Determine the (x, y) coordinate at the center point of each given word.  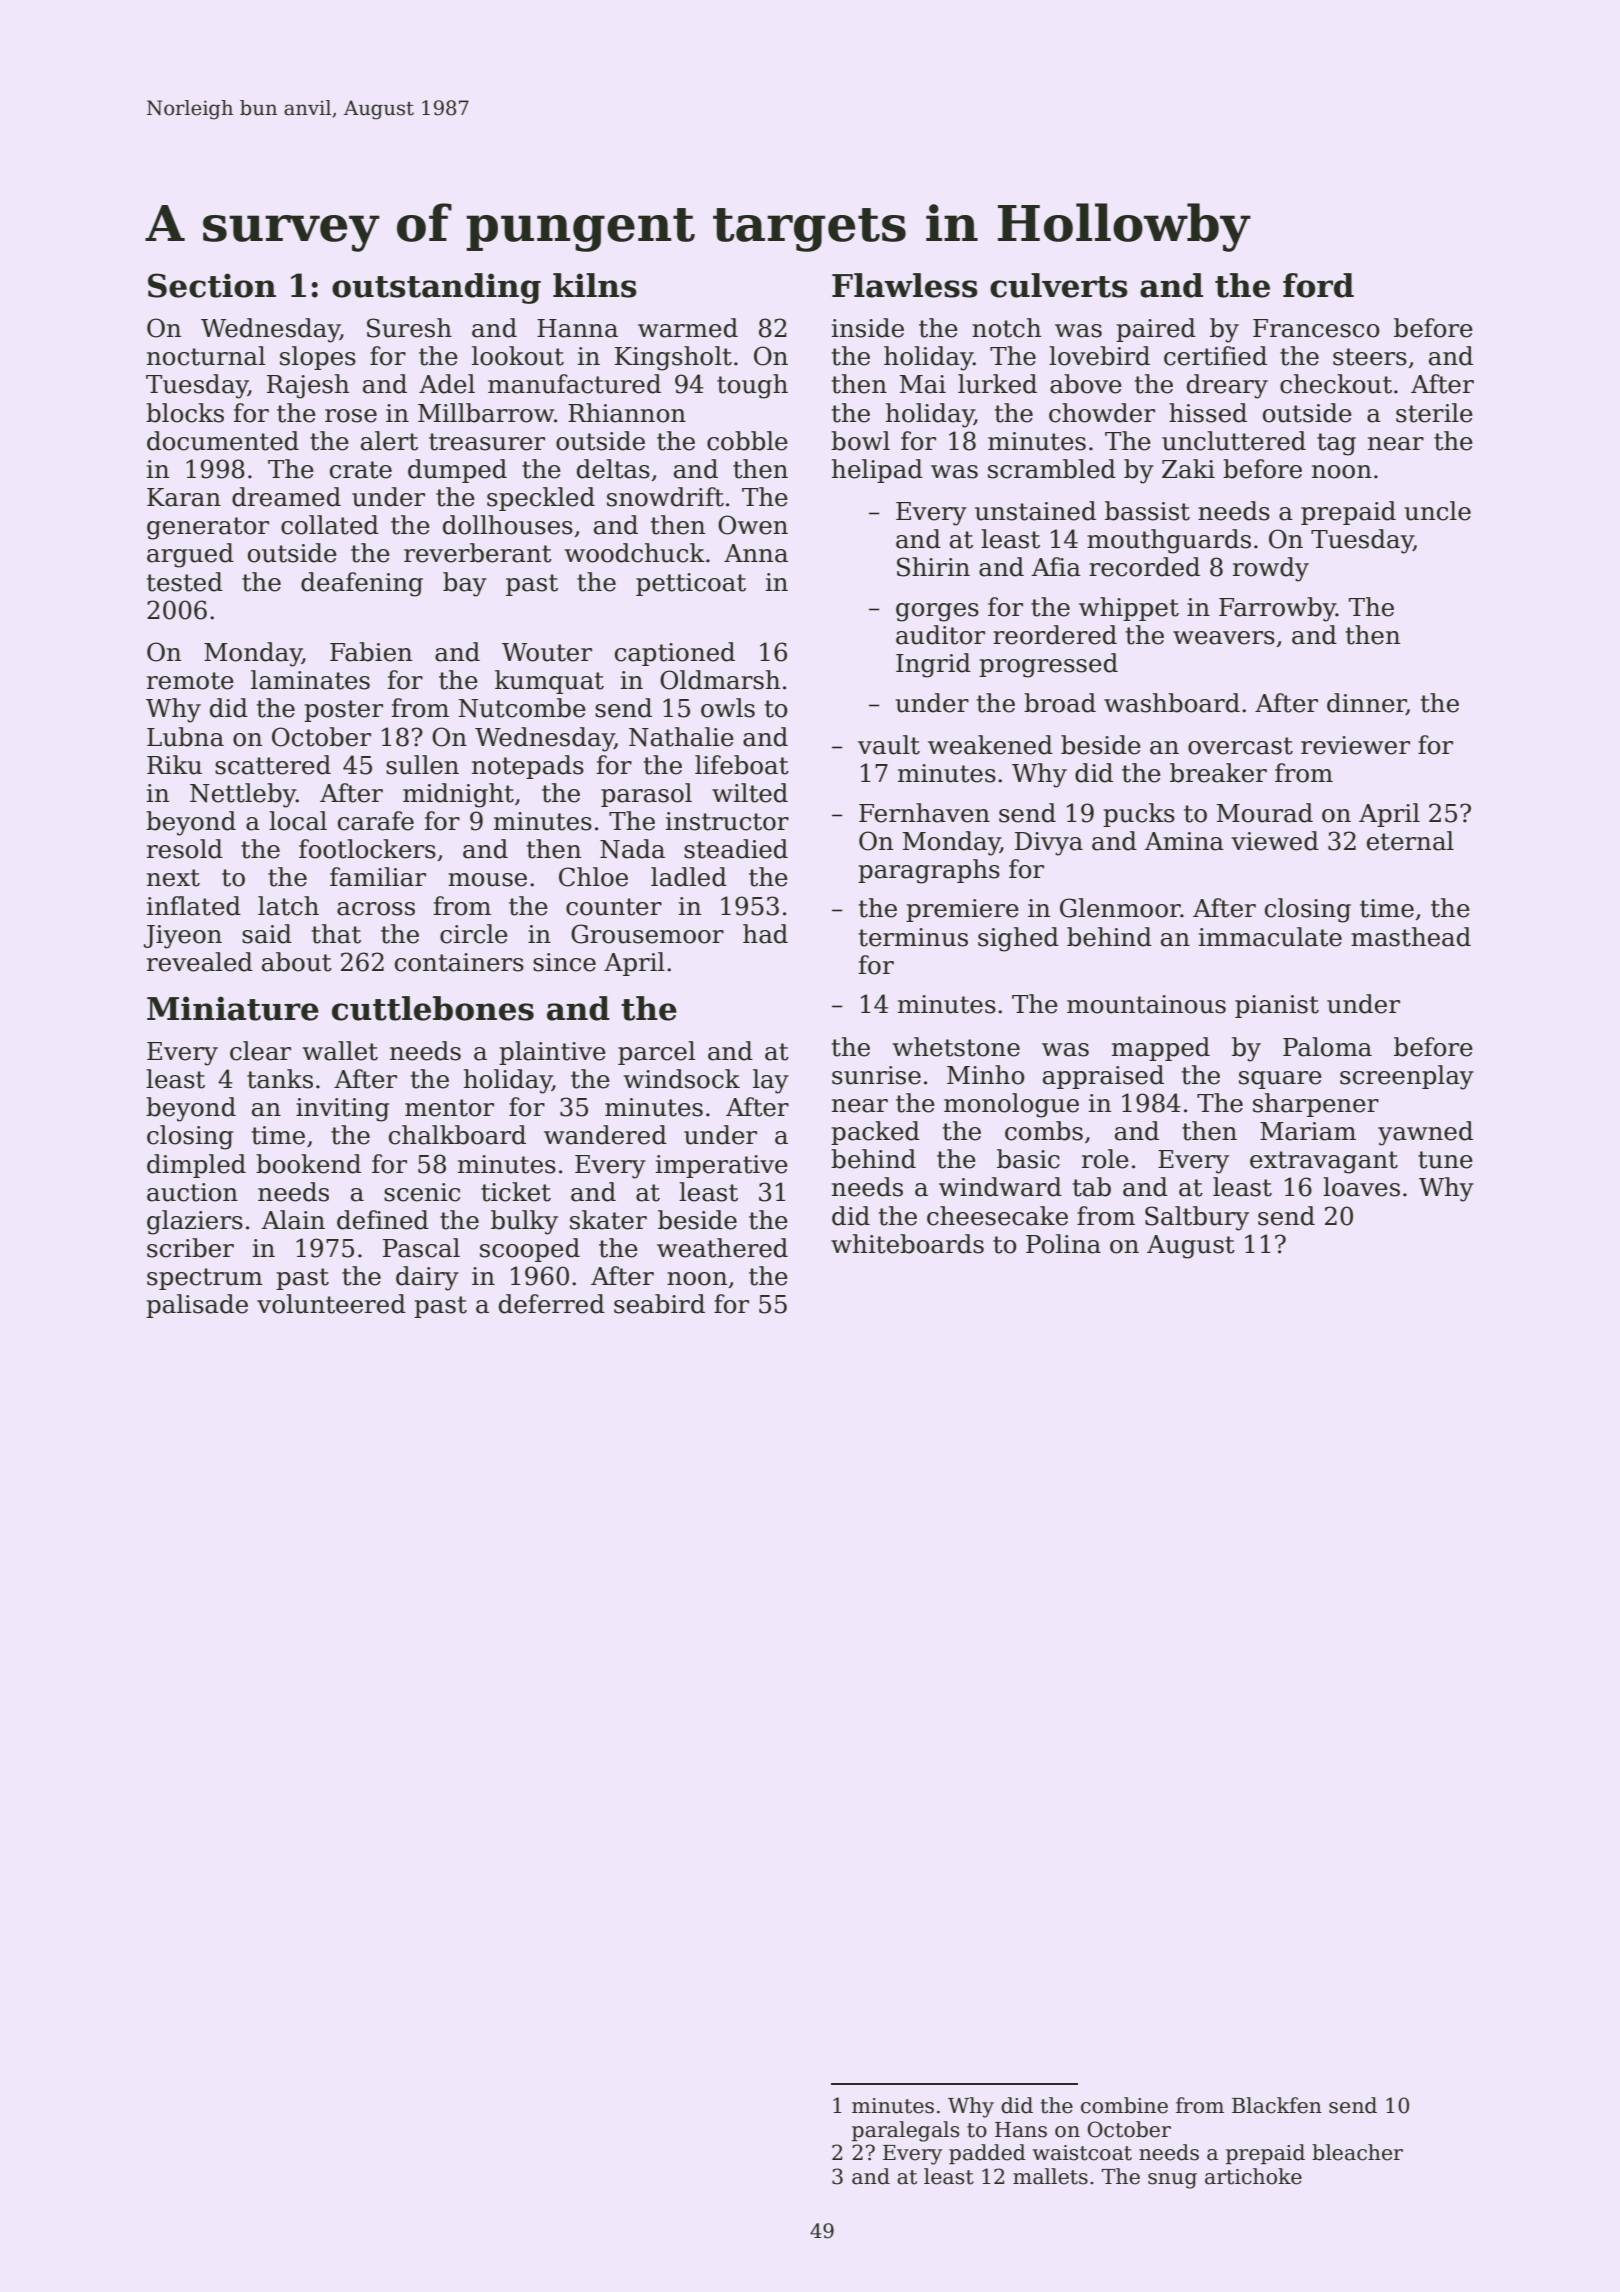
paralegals (905, 2131)
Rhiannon (627, 413)
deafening (362, 584)
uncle (1437, 511)
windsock (682, 1079)
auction (192, 1192)
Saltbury (1197, 1218)
